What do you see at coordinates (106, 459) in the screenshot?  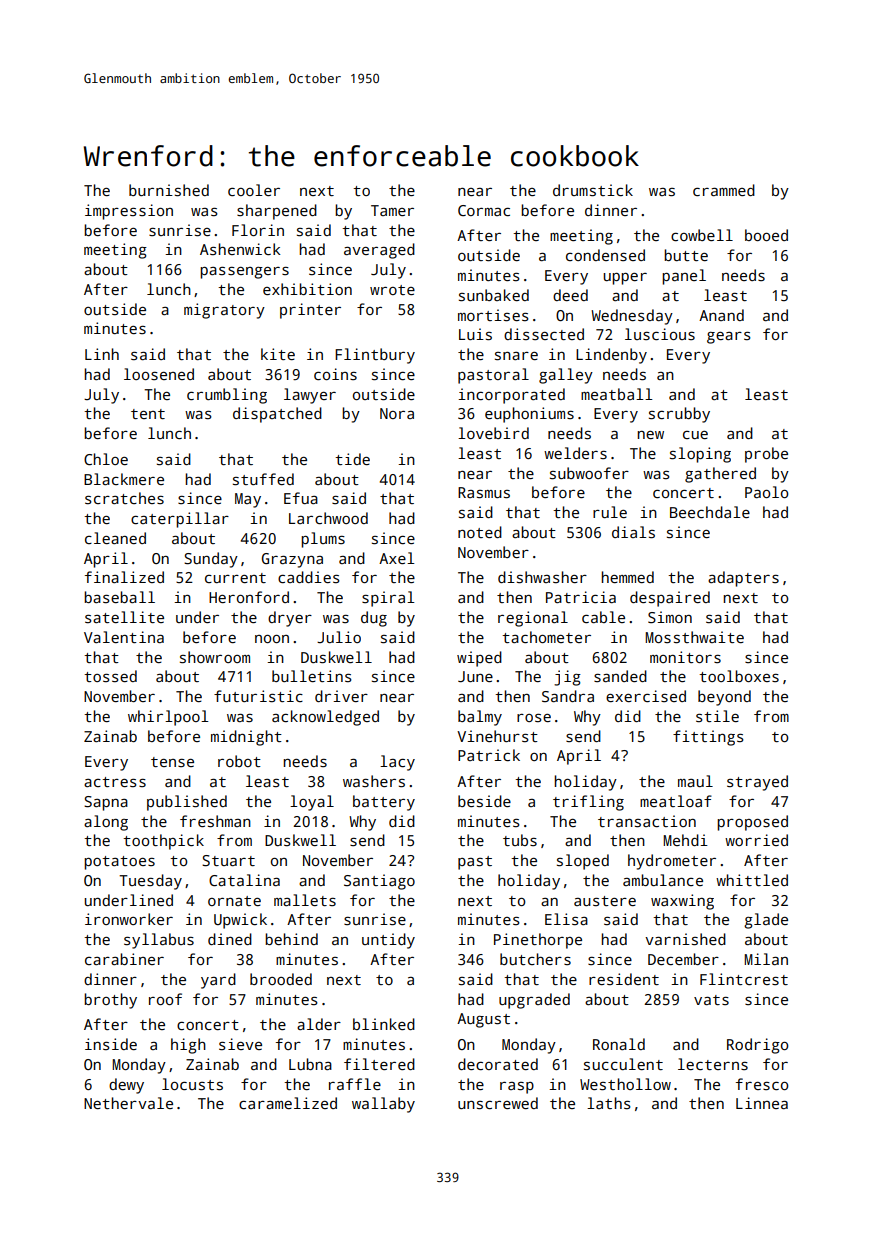 I see `Chloe` at bounding box center [106, 459].
